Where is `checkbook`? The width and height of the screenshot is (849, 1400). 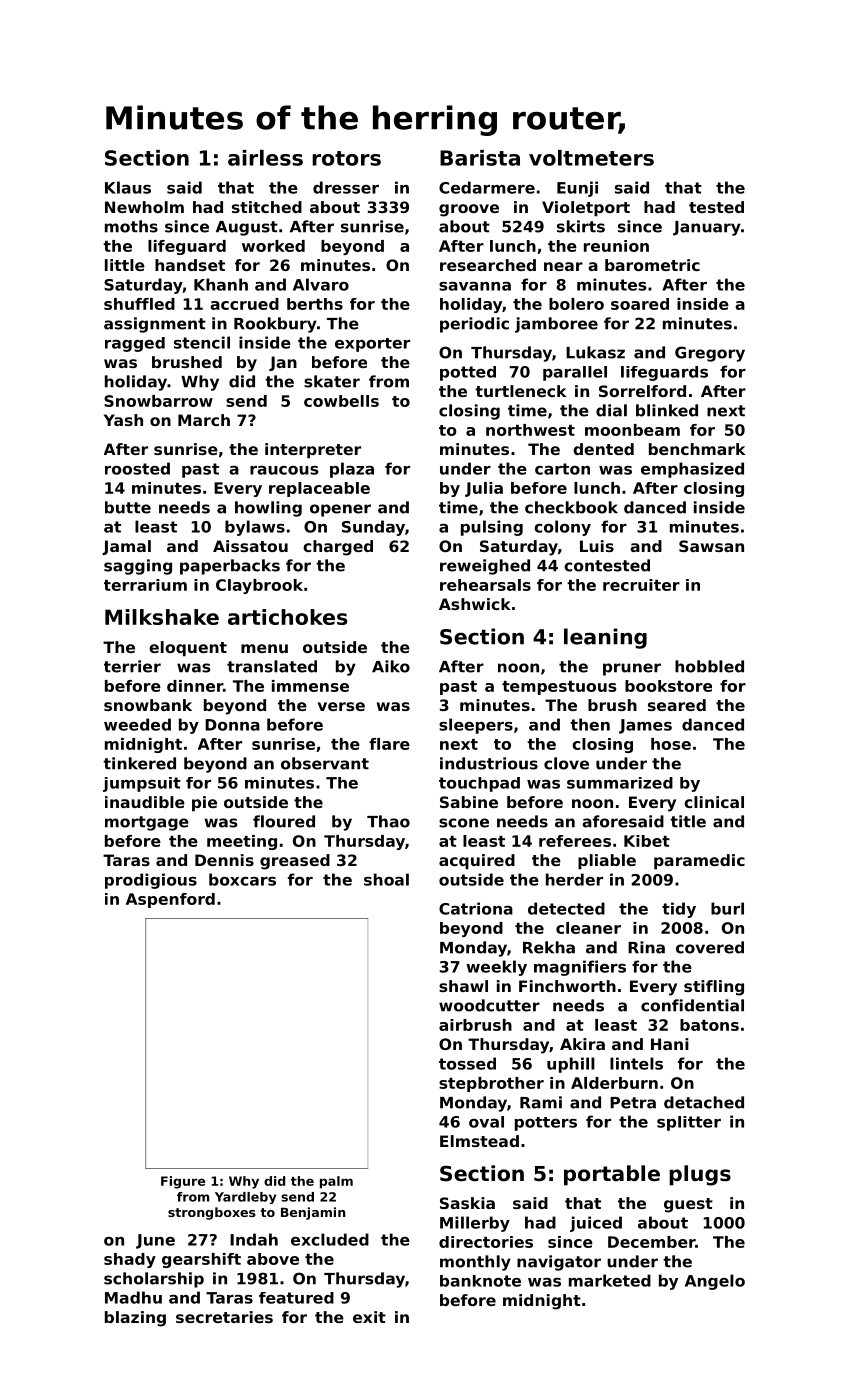
checkbook is located at coordinates (571, 507).
